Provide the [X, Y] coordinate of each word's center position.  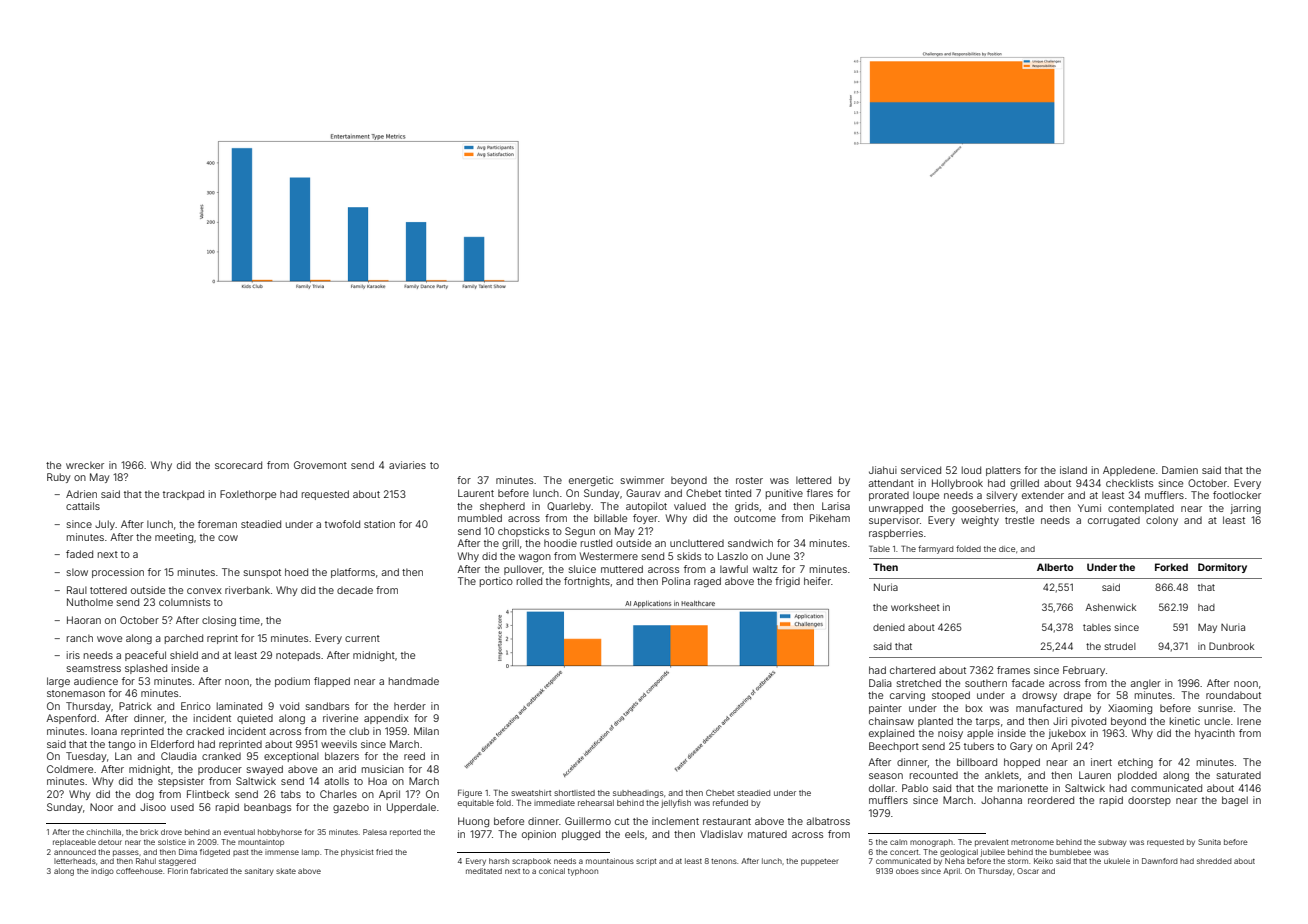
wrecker [85, 465]
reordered [1051, 800]
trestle [1019, 520]
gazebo [351, 808]
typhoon [583, 872]
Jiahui [883, 470]
